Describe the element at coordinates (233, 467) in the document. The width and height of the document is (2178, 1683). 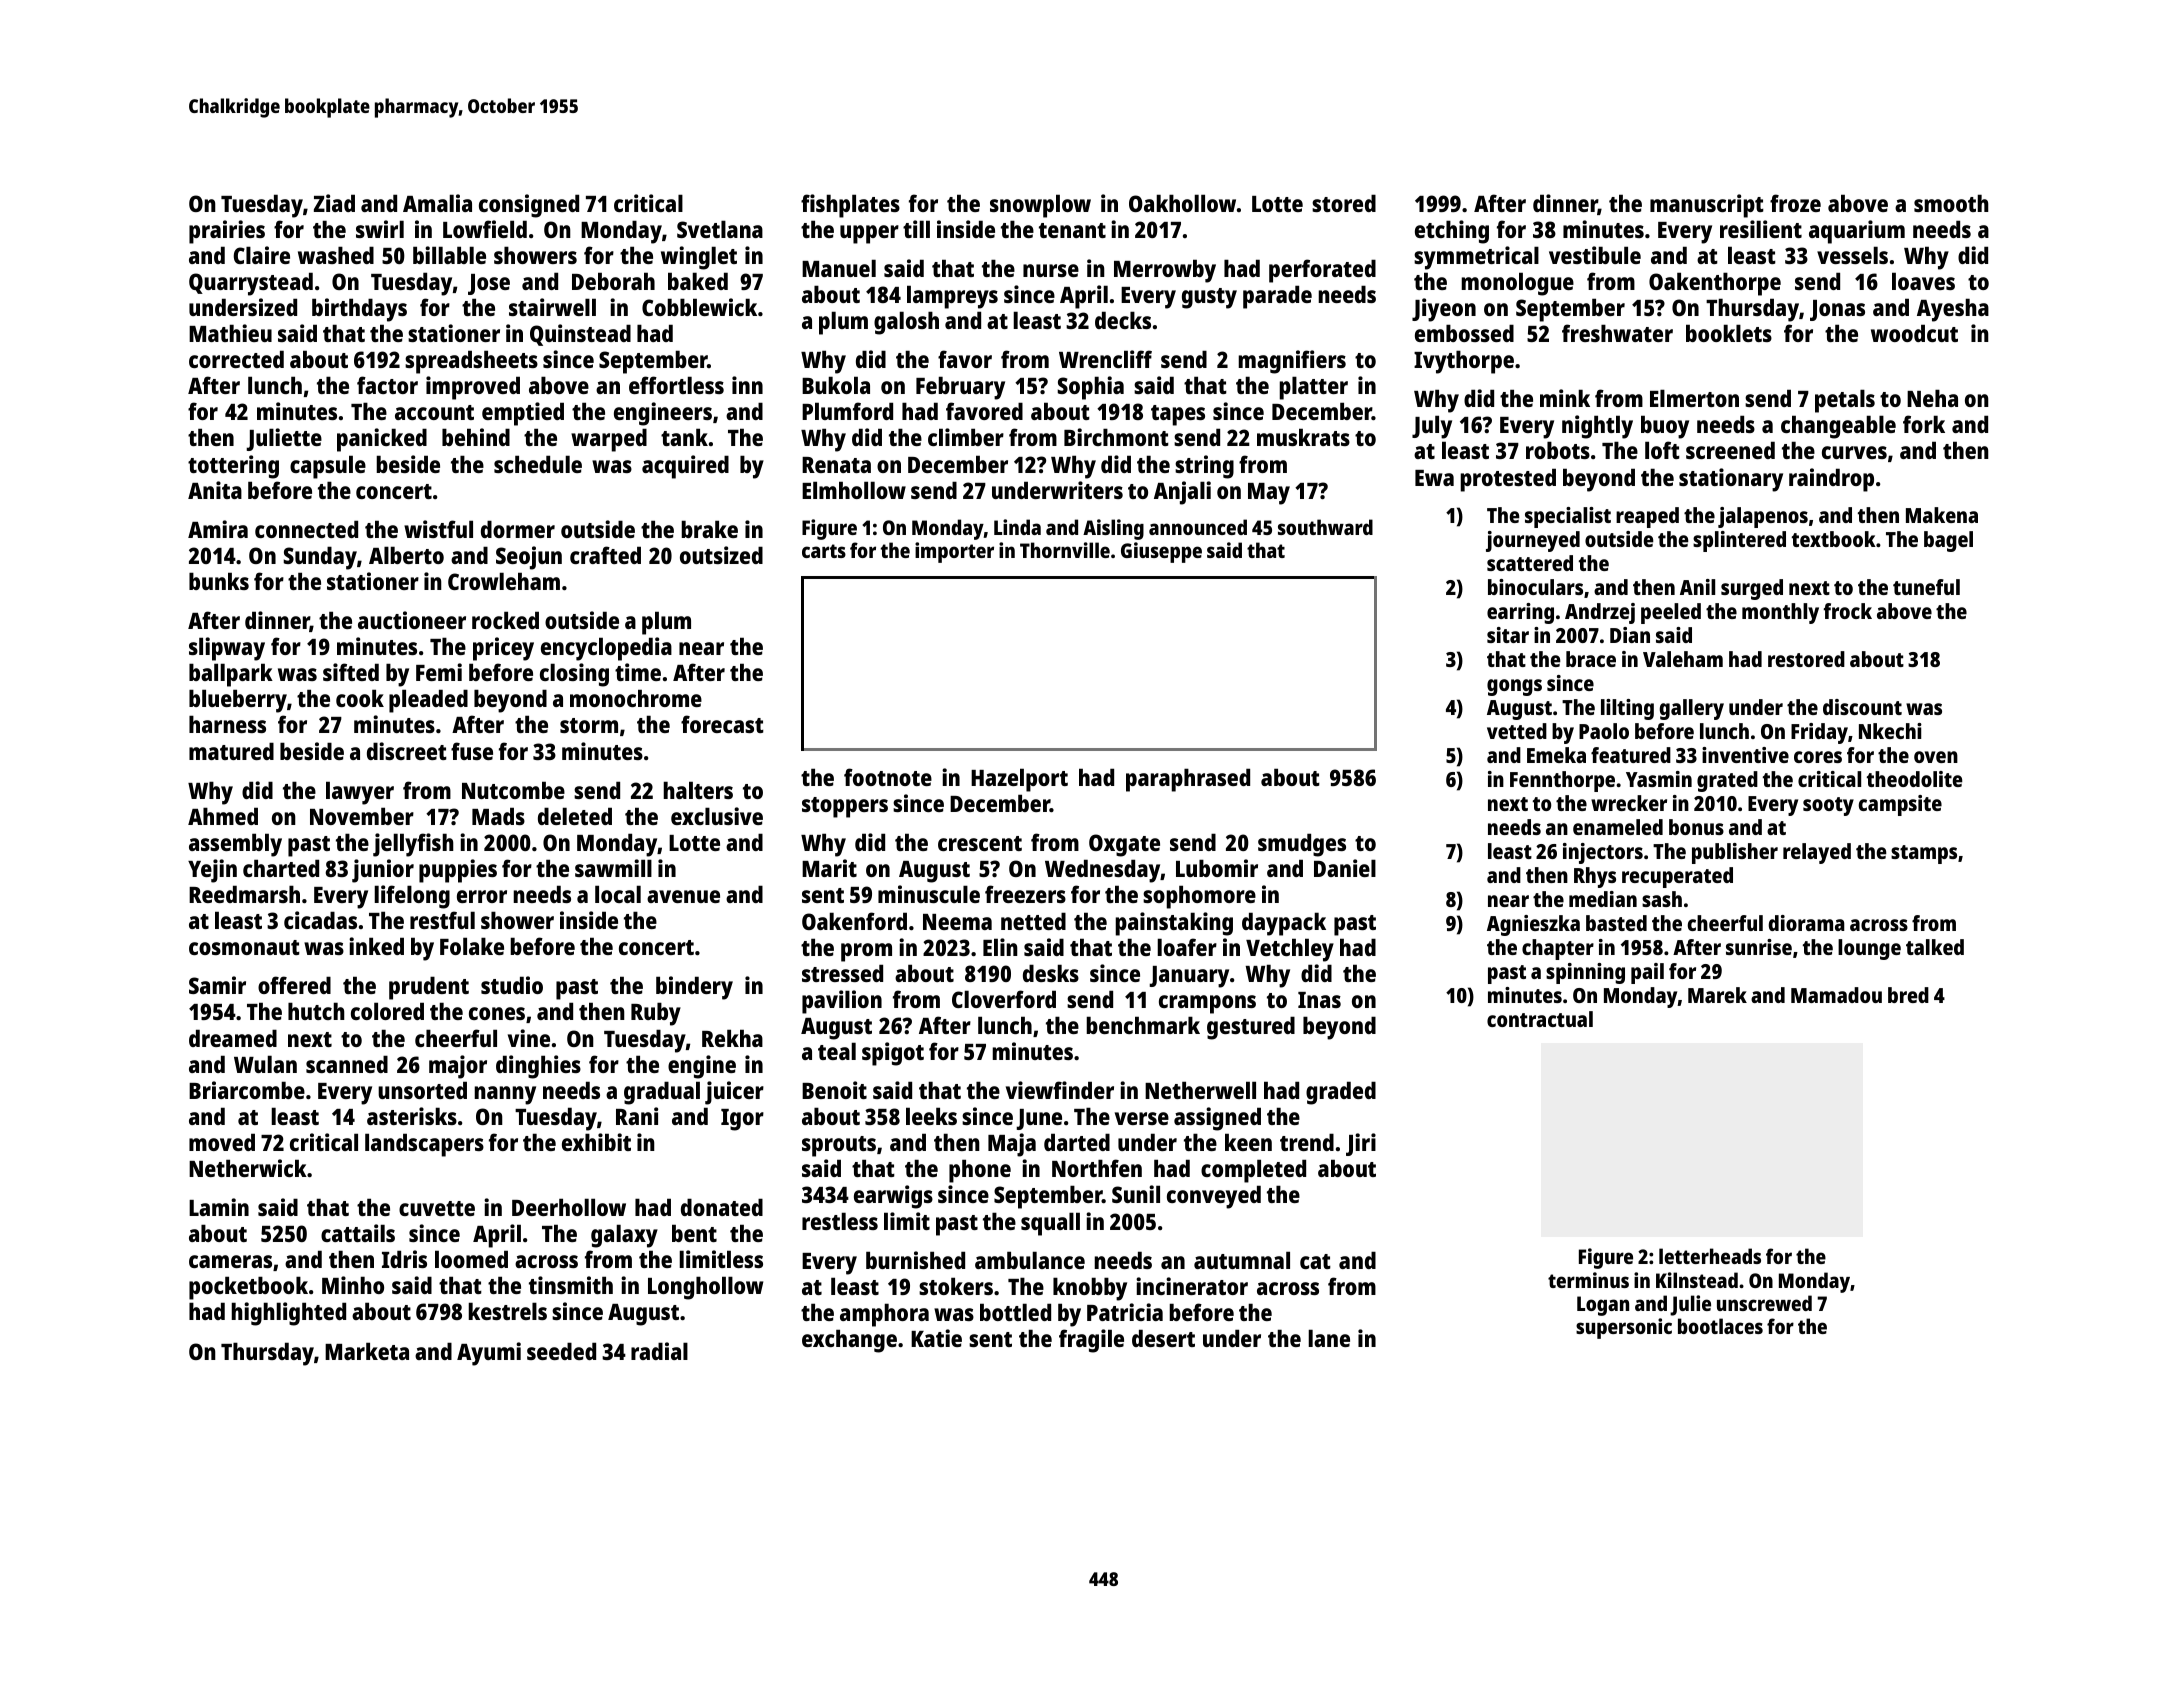
I see `tottering` at that location.
